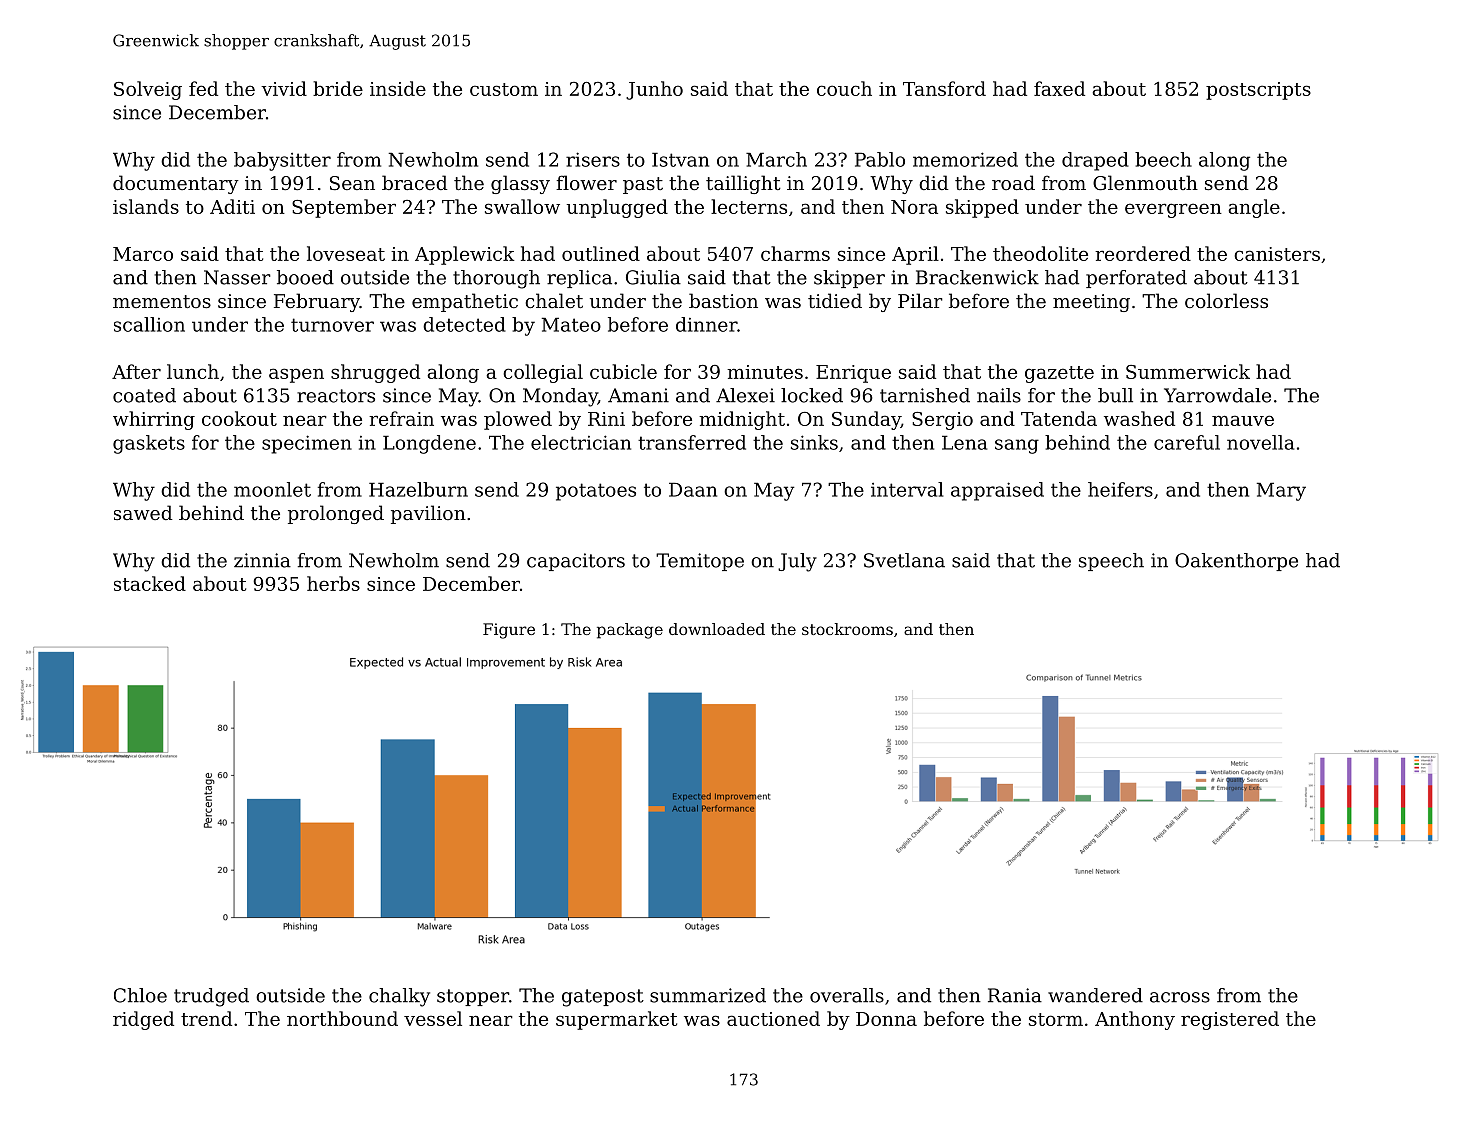 The height and width of the screenshot is (1126, 1457). Describe the element at coordinates (149, 444) in the screenshot. I see `gaskets` at that location.
